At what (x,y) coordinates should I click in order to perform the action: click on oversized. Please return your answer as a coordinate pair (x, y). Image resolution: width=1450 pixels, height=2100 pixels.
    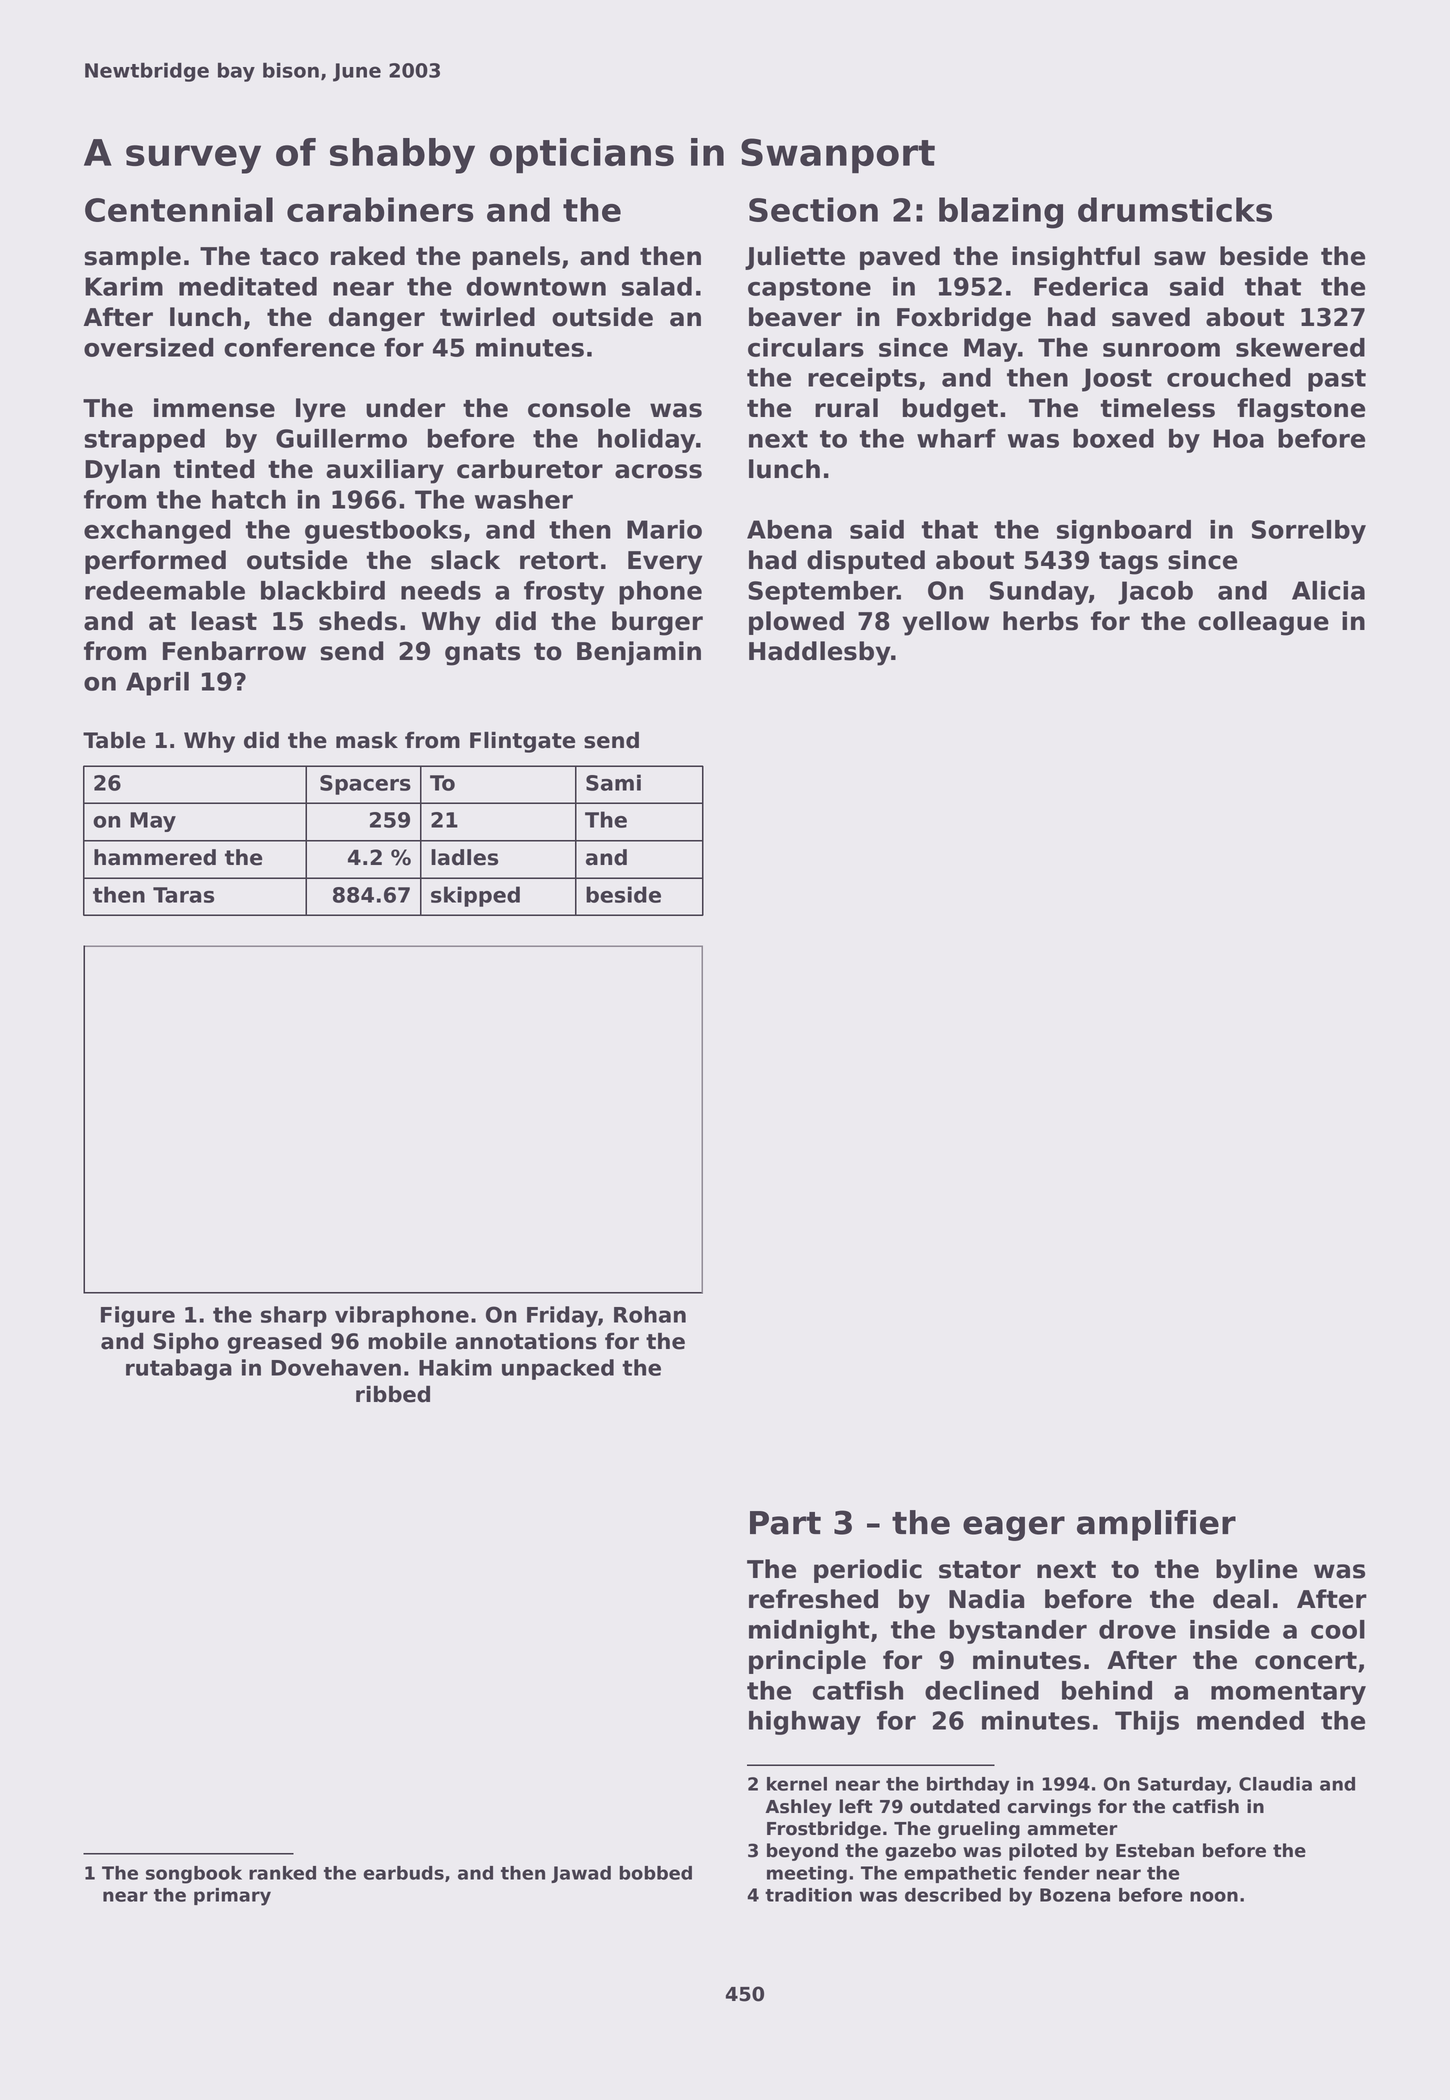
    Looking at the image, I should click on (149, 347).
